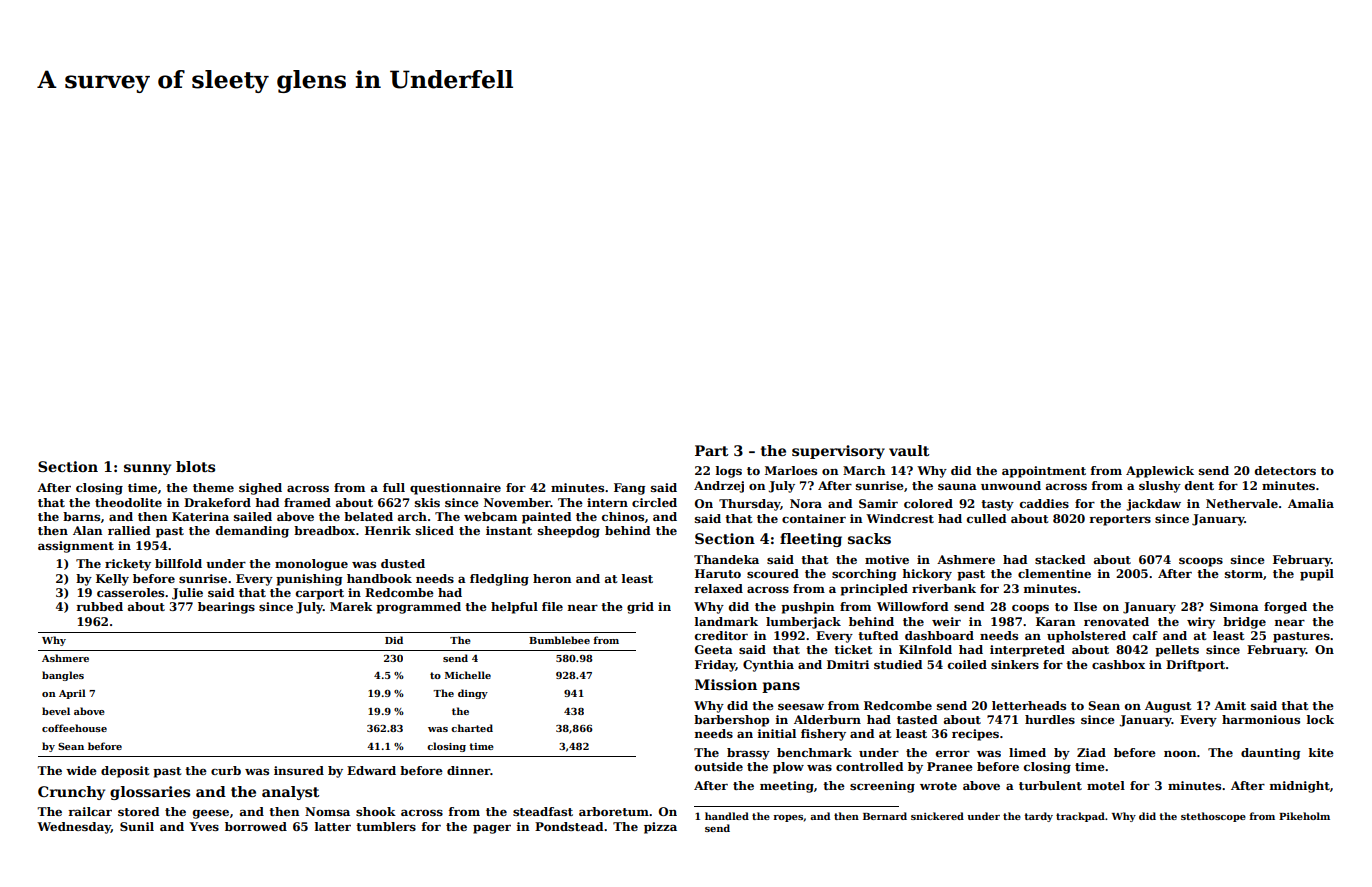 The image size is (1372, 887). What do you see at coordinates (559, 640) in the image?
I see `Bumblebee` at bounding box center [559, 640].
